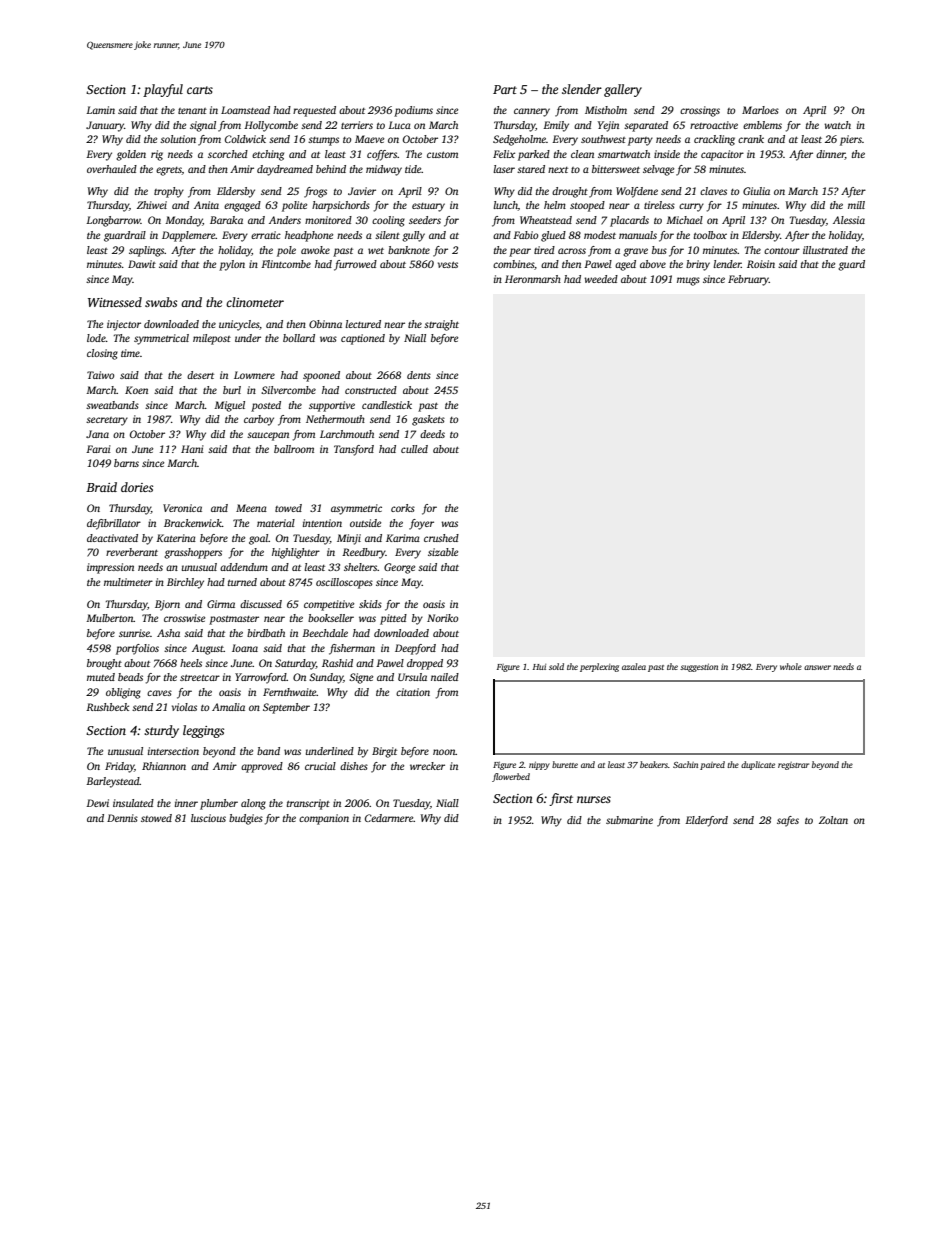 The width and height of the page is (952, 1233). I want to click on clean, so click(582, 154).
